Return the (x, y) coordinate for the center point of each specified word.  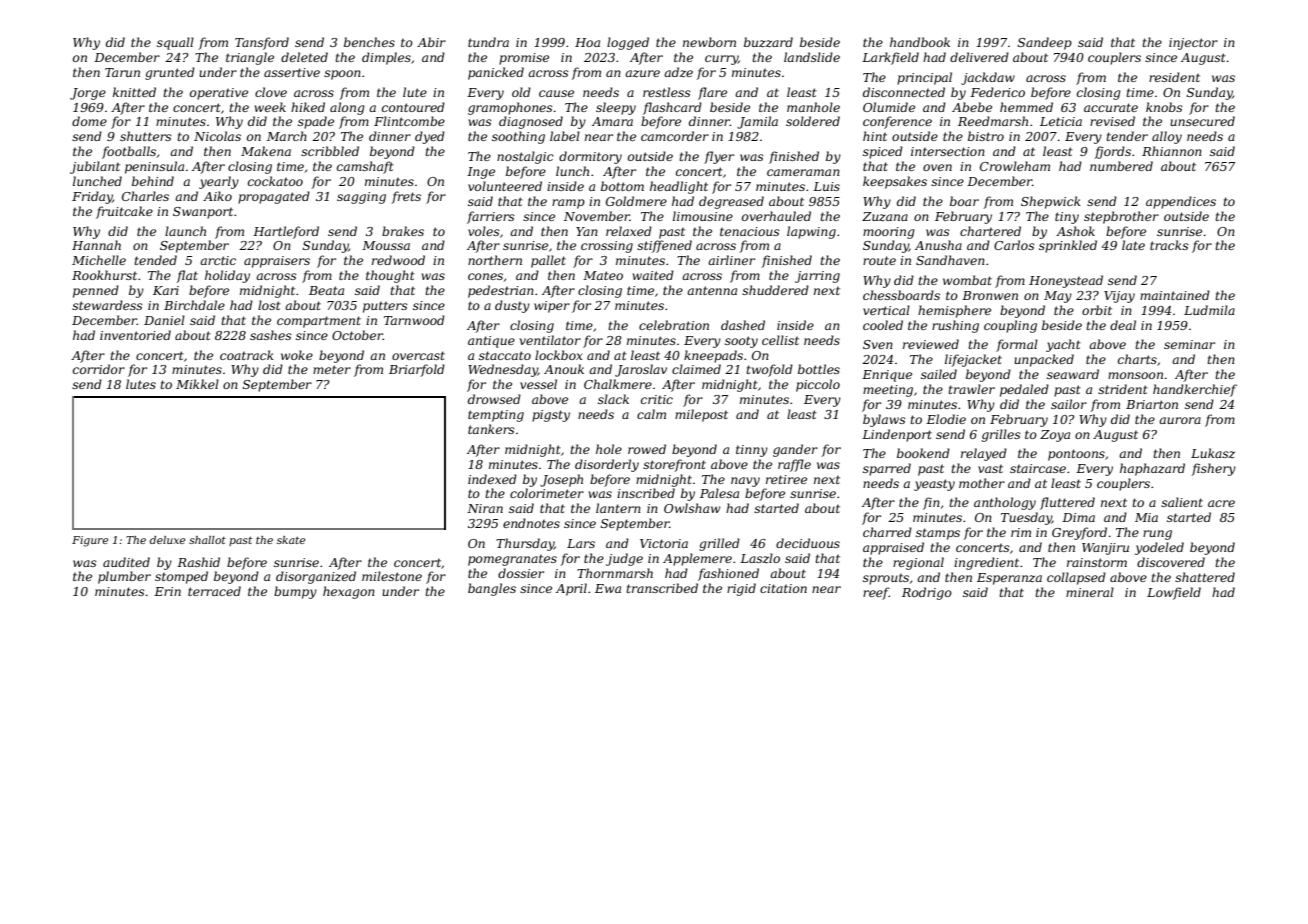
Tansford (262, 43)
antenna (712, 290)
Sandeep (1045, 43)
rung (1157, 535)
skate (291, 540)
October (357, 335)
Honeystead (1066, 281)
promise (524, 59)
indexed (492, 479)
